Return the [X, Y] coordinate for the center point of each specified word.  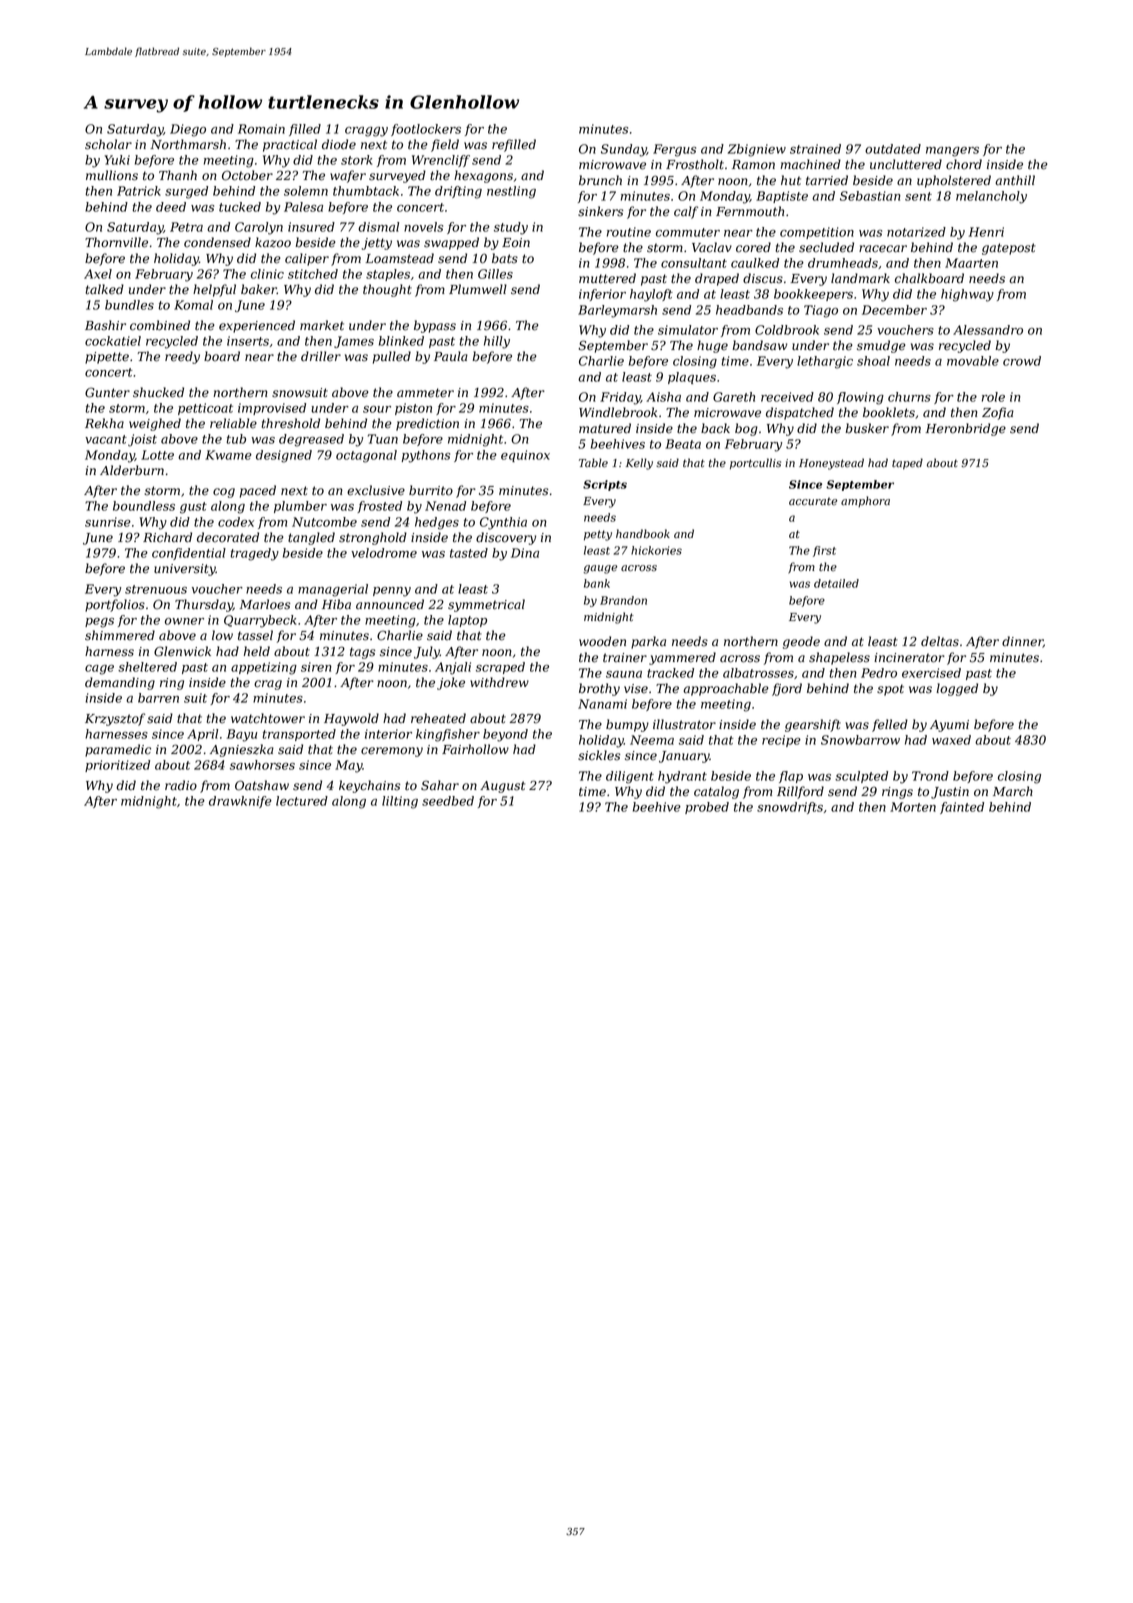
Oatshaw [262, 785]
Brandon [623, 600]
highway [967, 295]
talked [104, 289]
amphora [865, 501]
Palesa [303, 207]
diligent [630, 777]
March [1013, 791]
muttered [607, 278]
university [185, 570]
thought [387, 290]
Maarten [971, 263]
